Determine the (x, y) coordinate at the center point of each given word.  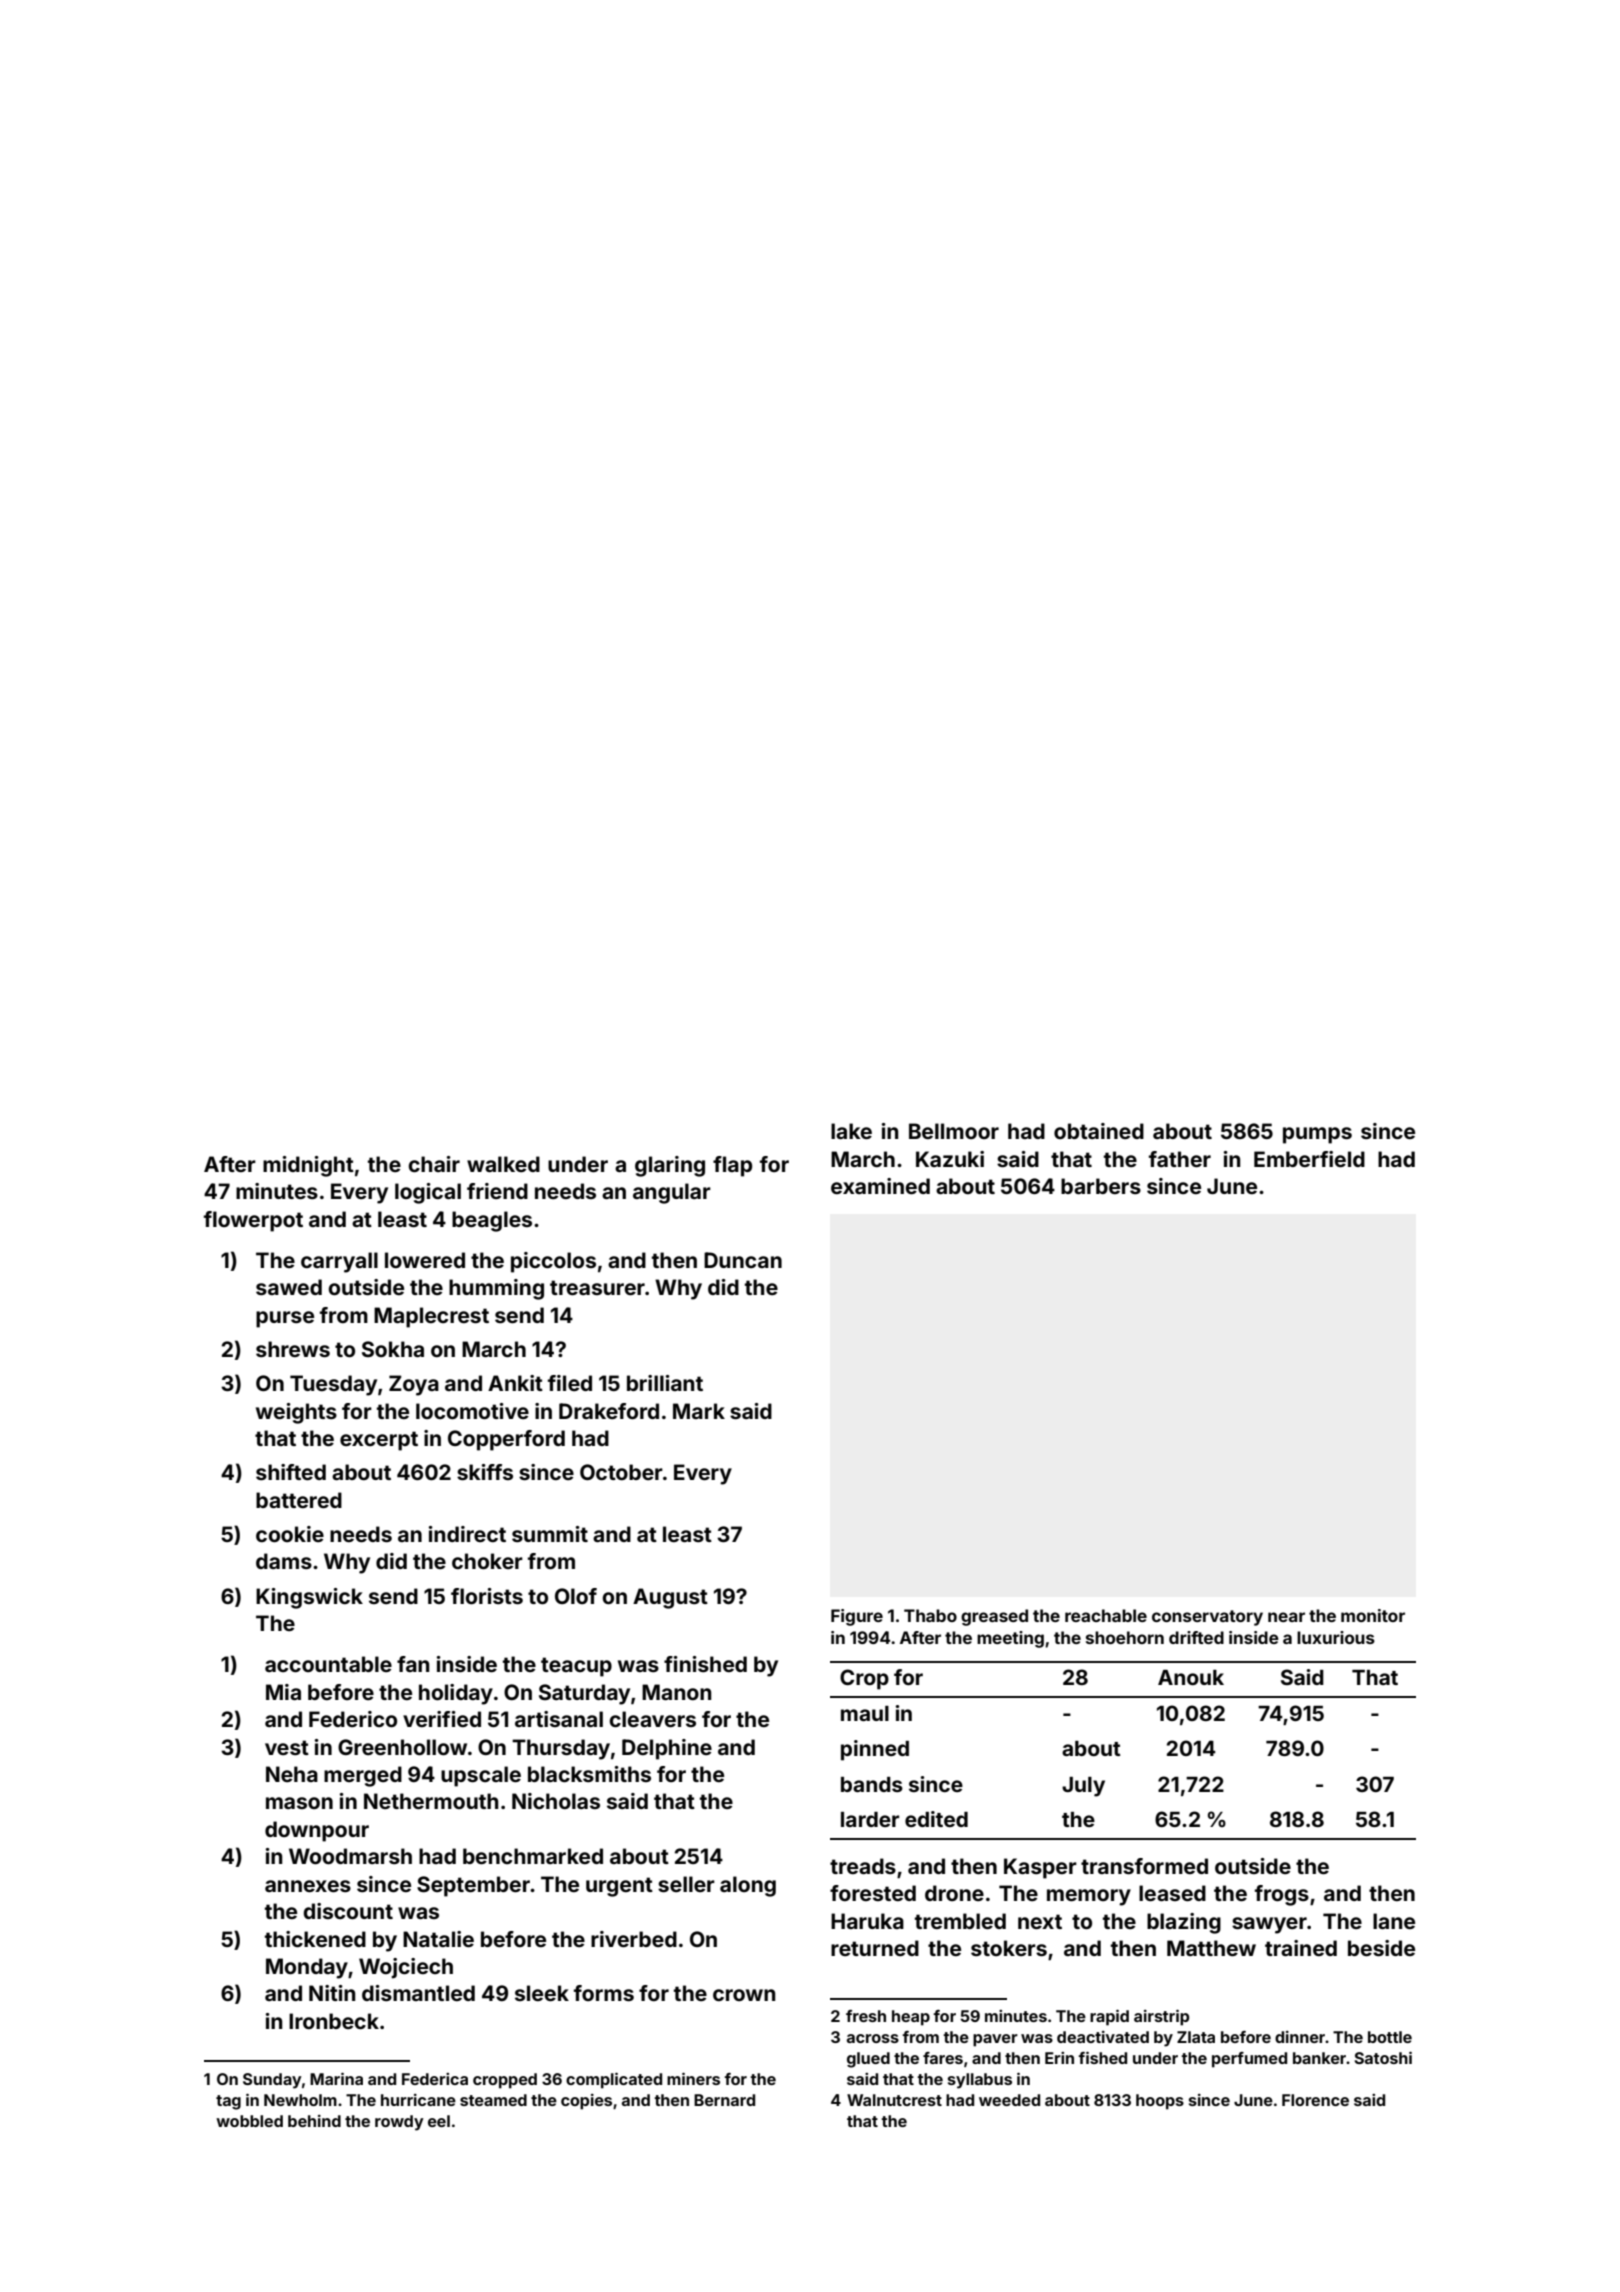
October (621, 1472)
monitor (1373, 1615)
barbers (1101, 1186)
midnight (308, 1166)
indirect (467, 1534)
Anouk (1191, 1677)
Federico (353, 1719)
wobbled (249, 2121)
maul (865, 1713)
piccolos (553, 1262)
